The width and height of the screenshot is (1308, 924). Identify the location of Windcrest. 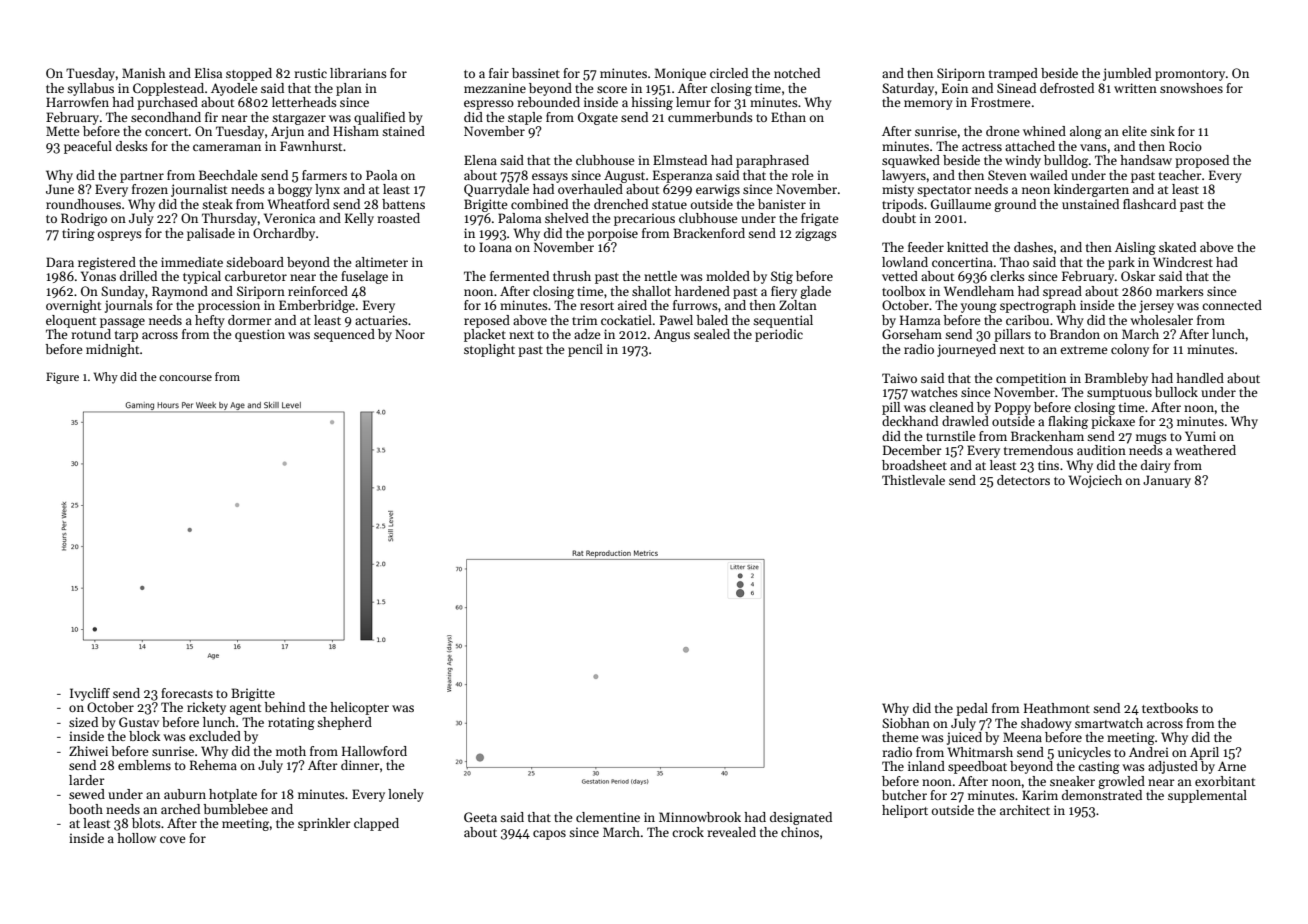
(1183, 262).
